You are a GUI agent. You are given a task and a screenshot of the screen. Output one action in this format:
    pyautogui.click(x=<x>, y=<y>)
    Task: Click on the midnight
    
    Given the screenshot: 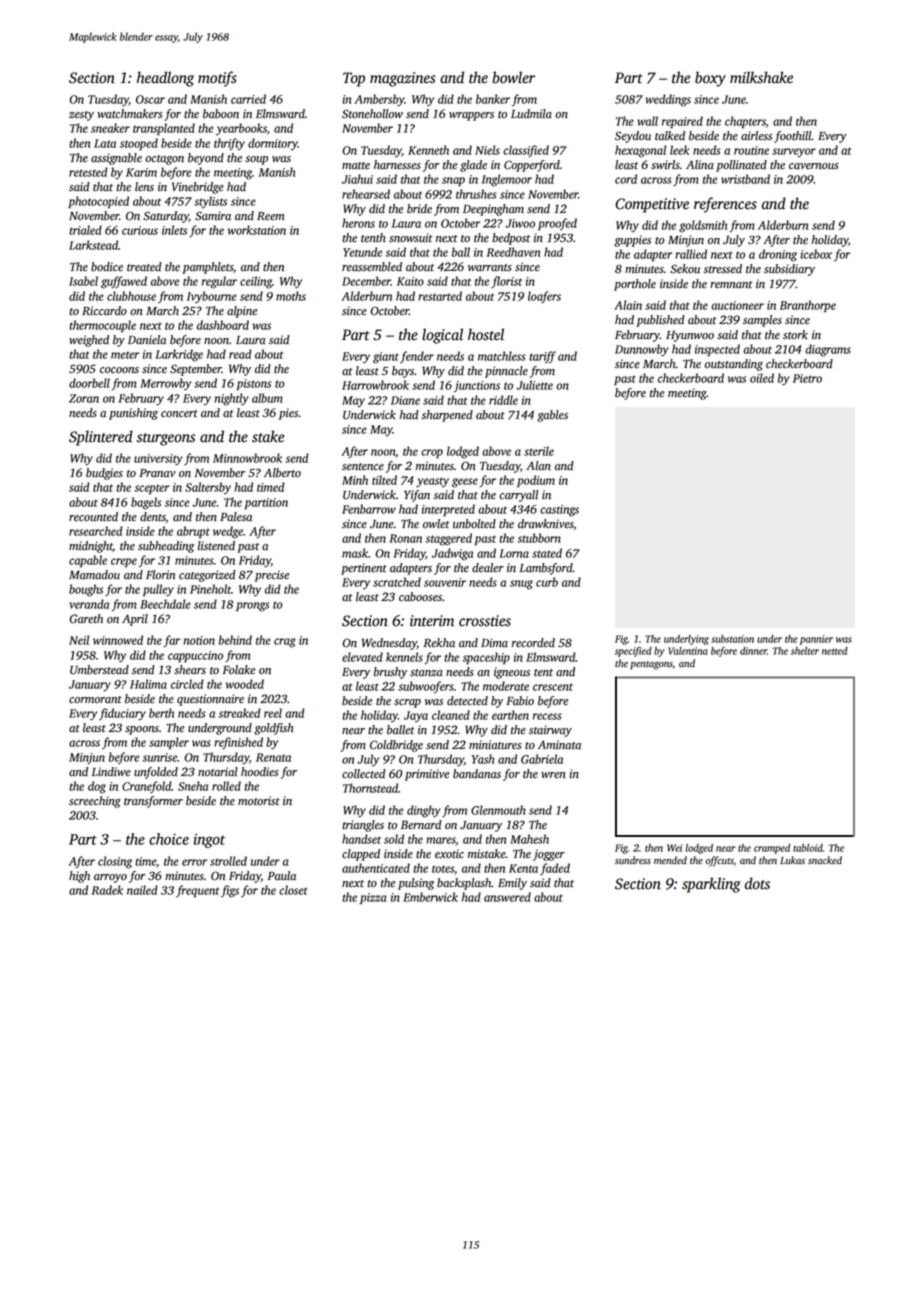 What is the action you would take?
    pyautogui.click(x=91, y=547)
